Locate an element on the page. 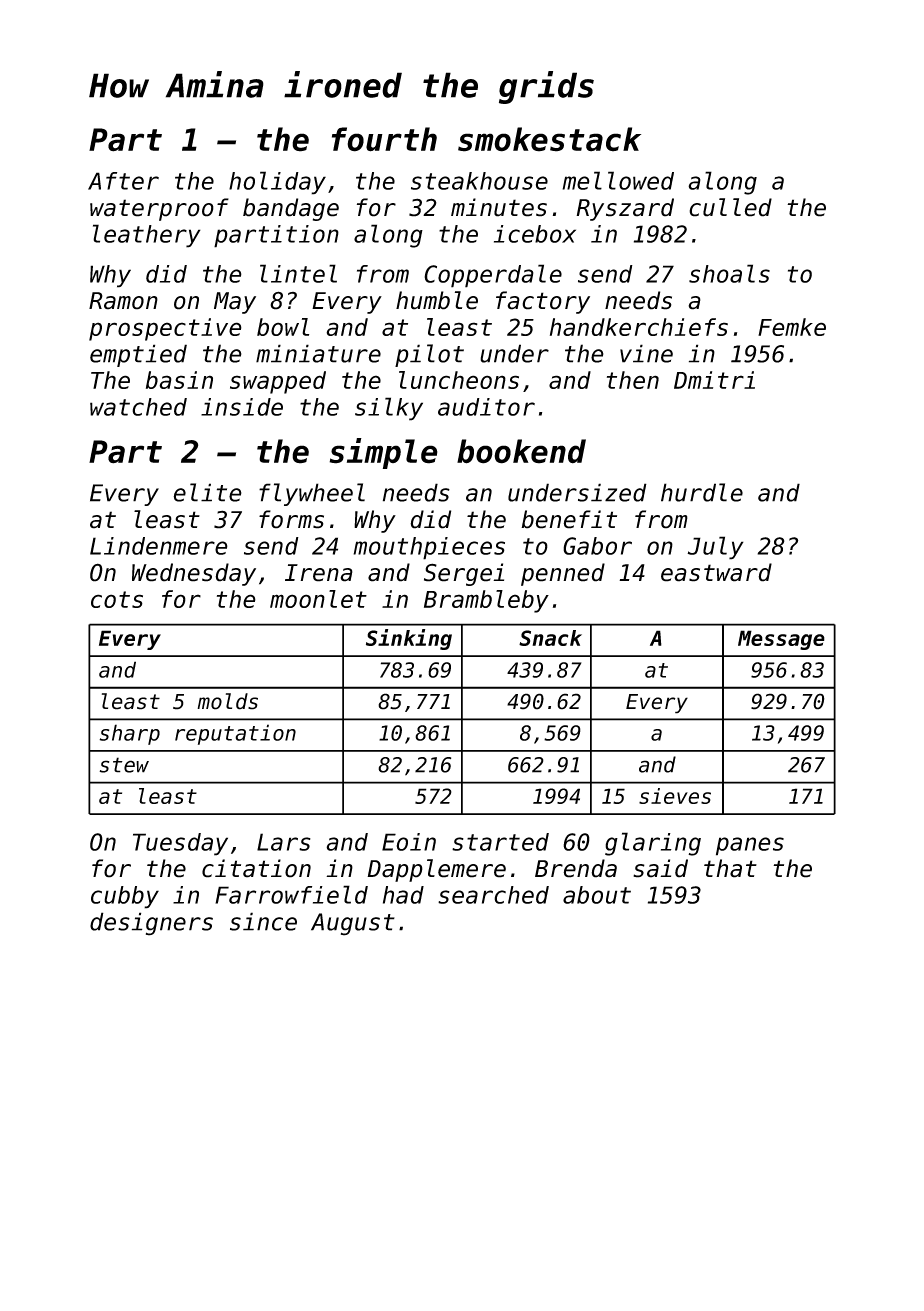  fourth is located at coordinates (384, 139).
